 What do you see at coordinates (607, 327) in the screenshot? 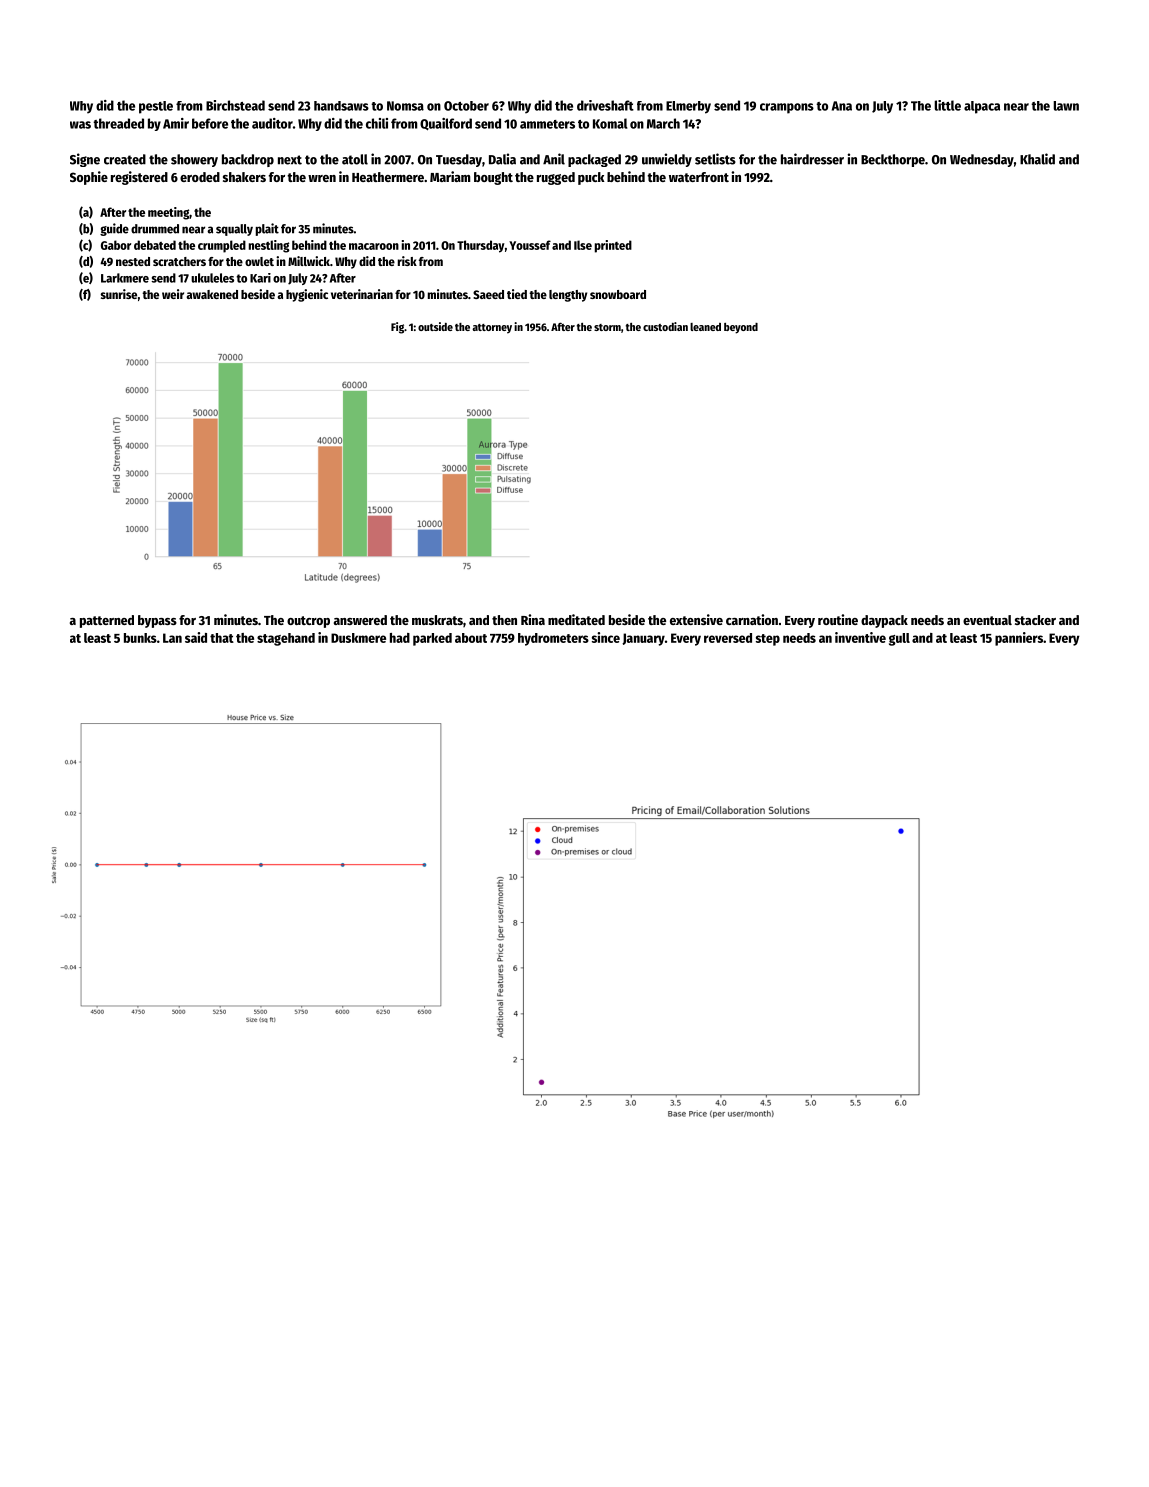
I see `storm` at bounding box center [607, 327].
